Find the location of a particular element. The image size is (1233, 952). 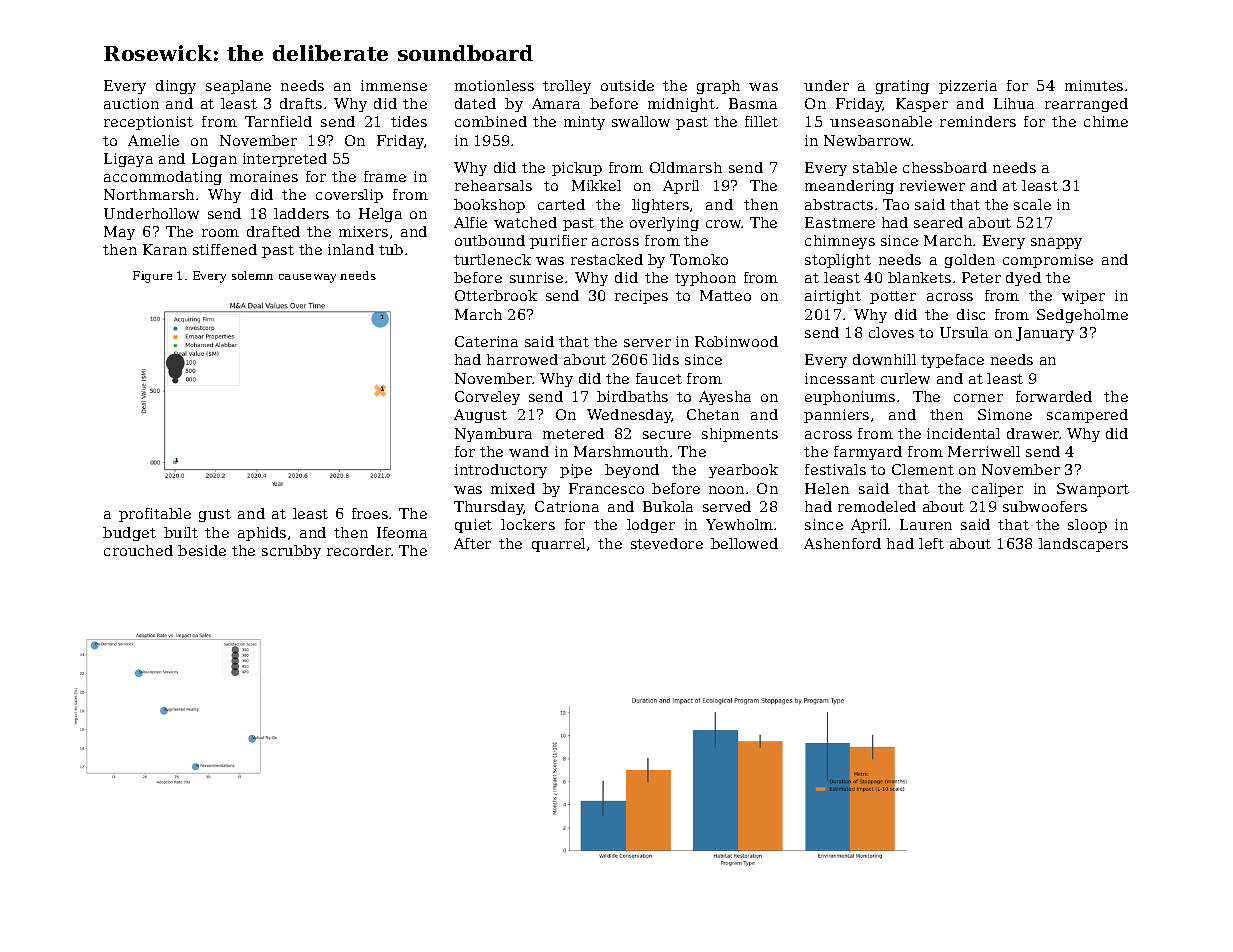

mixers is located at coordinates (363, 231).
